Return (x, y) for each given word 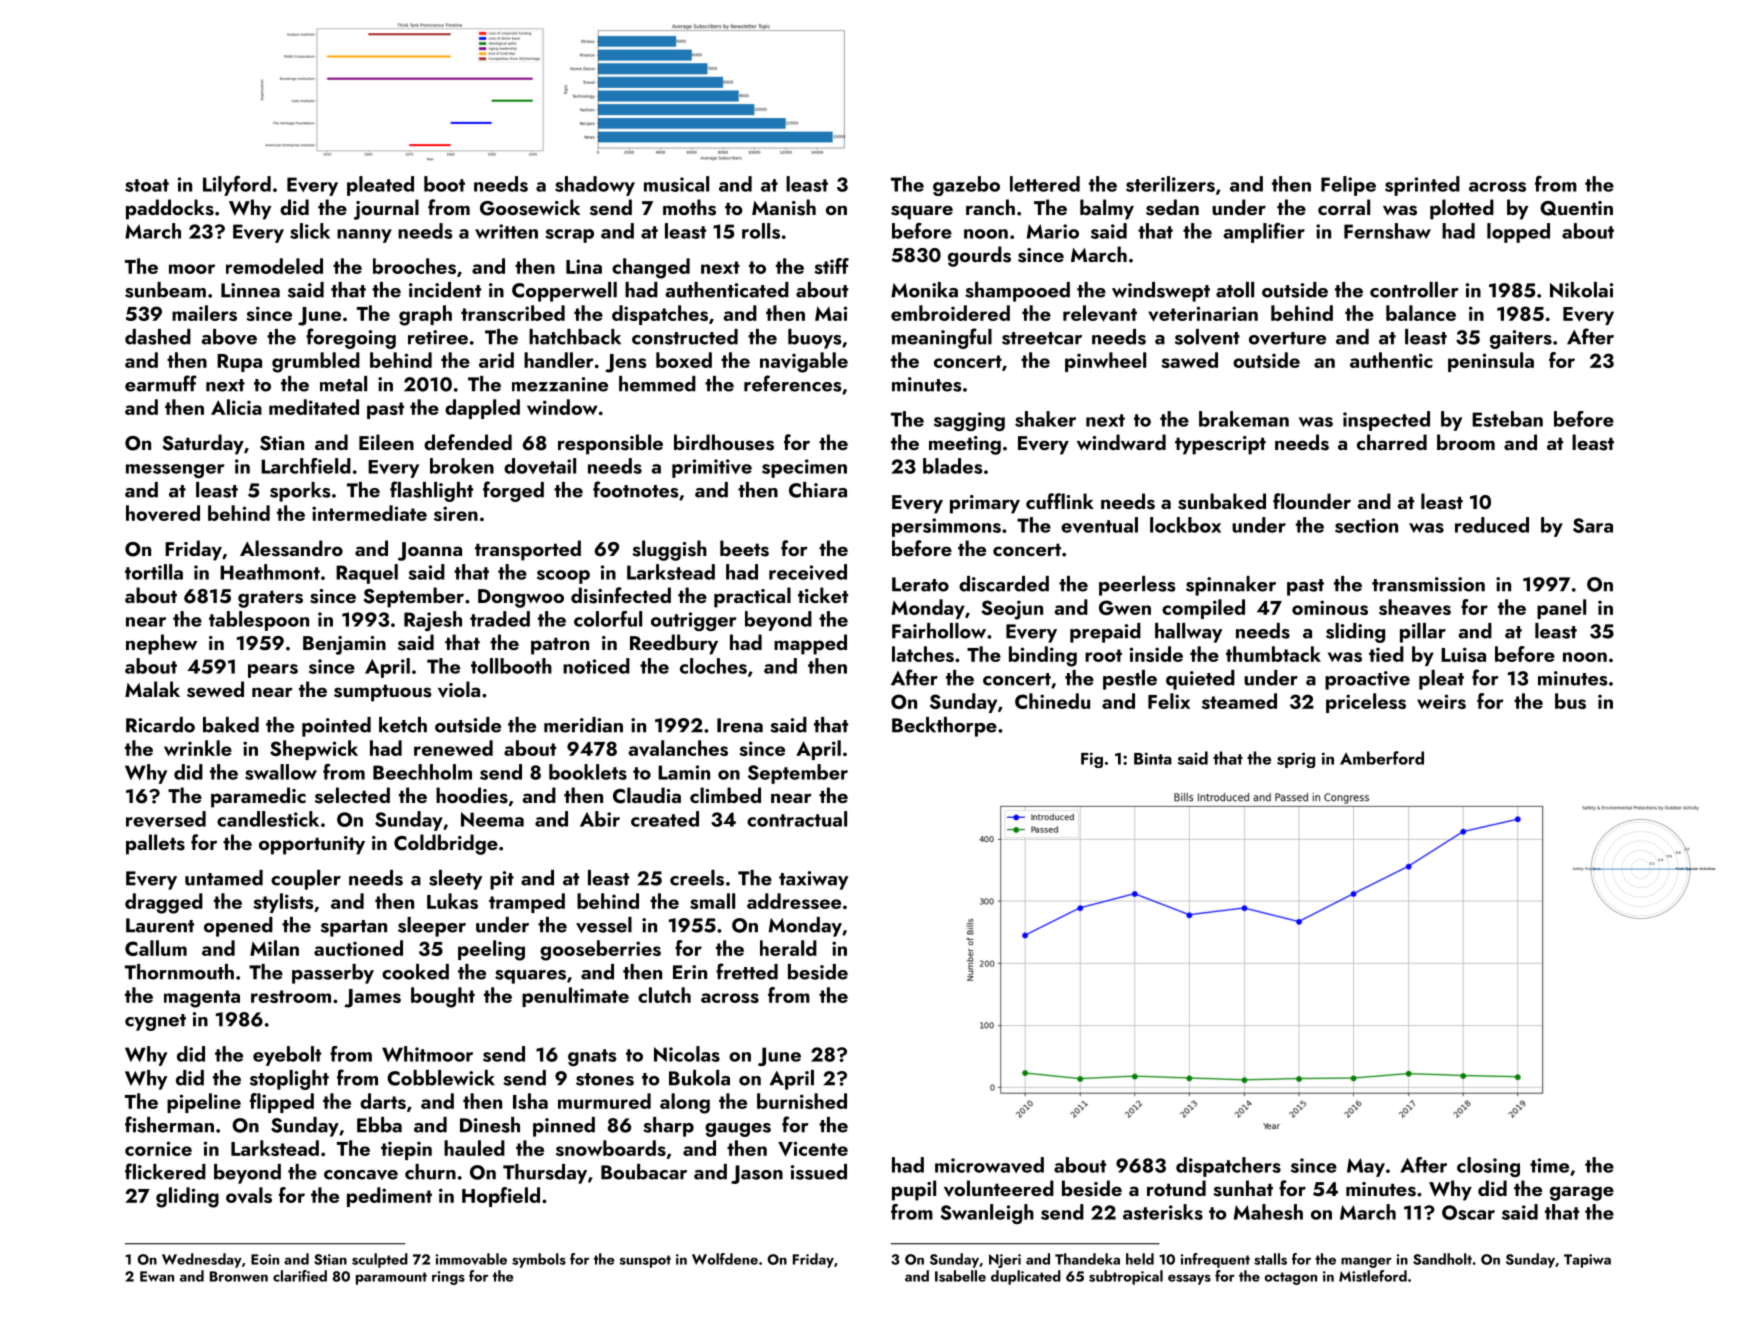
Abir (600, 819)
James (372, 998)
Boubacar (644, 1172)
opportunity (312, 845)
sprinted (1422, 186)
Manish (784, 207)
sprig (1296, 760)
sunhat (1243, 1188)
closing (1488, 1167)
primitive (712, 468)
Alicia (236, 407)
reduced (1492, 525)
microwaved (989, 1165)
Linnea (250, 290)
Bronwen (239, 1276)
